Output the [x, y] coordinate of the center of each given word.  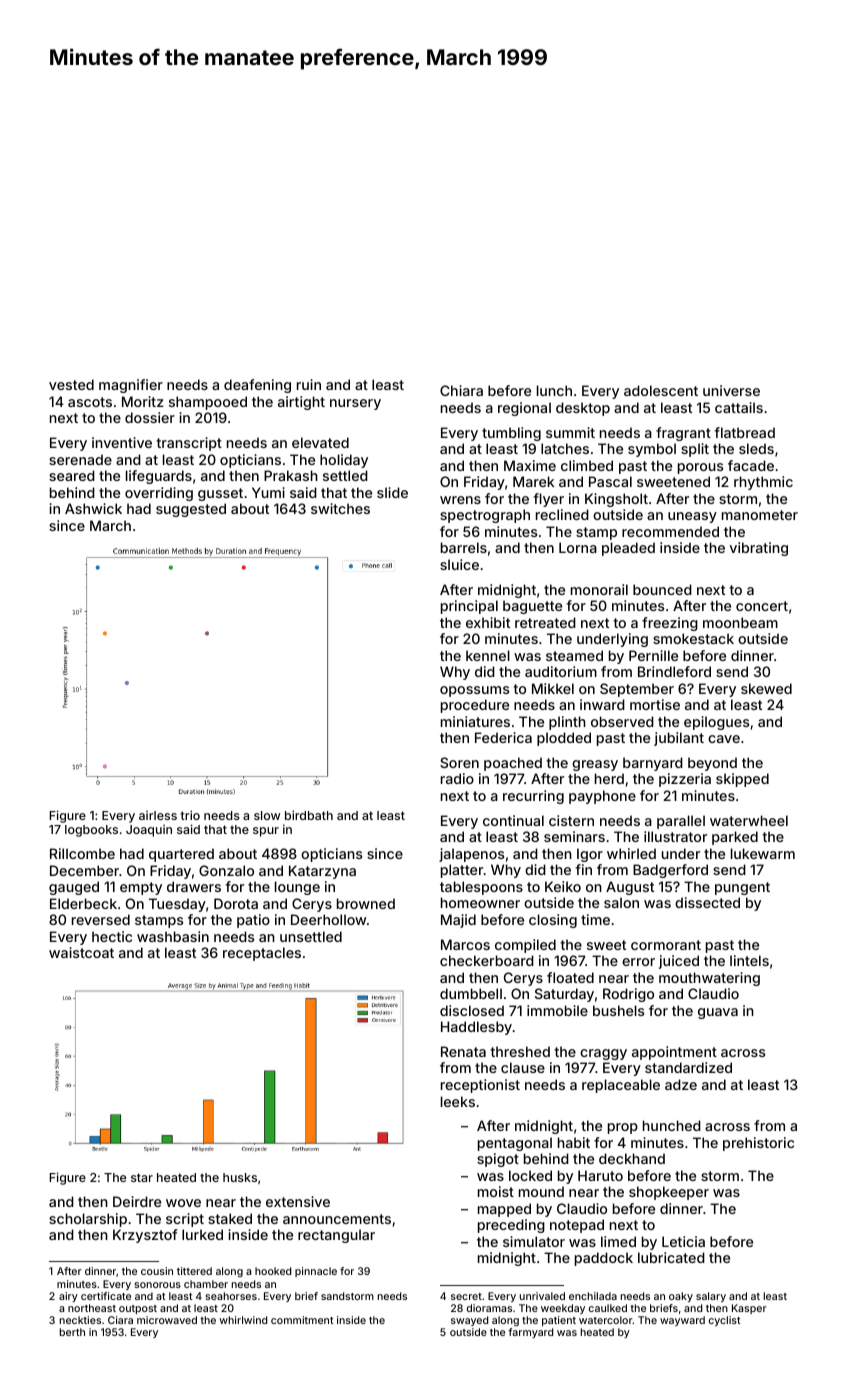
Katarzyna [322, 872]
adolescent [661, 390]
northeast [92, 1308]
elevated [320, 442]
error [638, 962]
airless [158, 815]
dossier [150, 417]
